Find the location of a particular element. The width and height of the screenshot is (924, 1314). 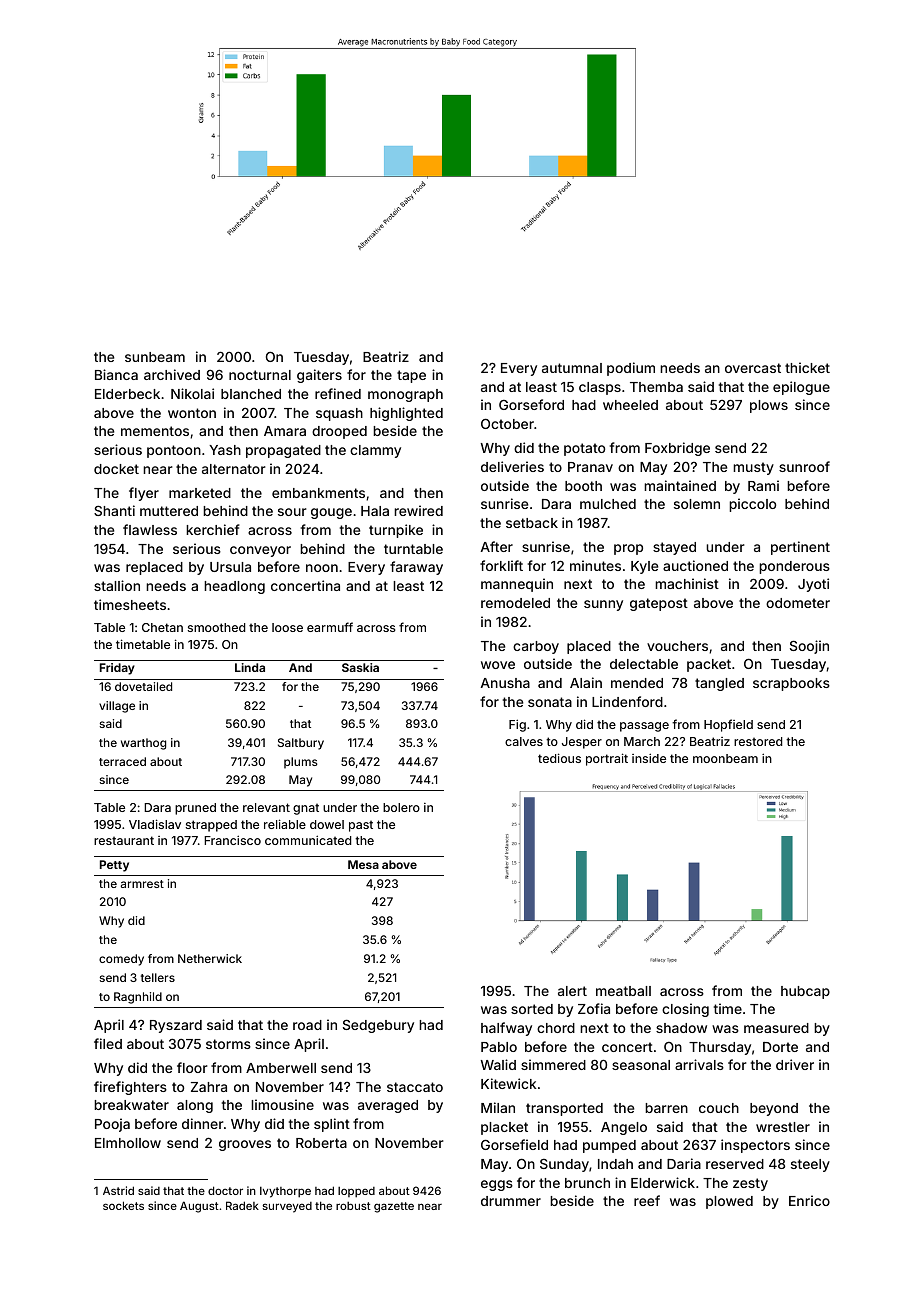

meatball is located at coordinates (623, 991).
